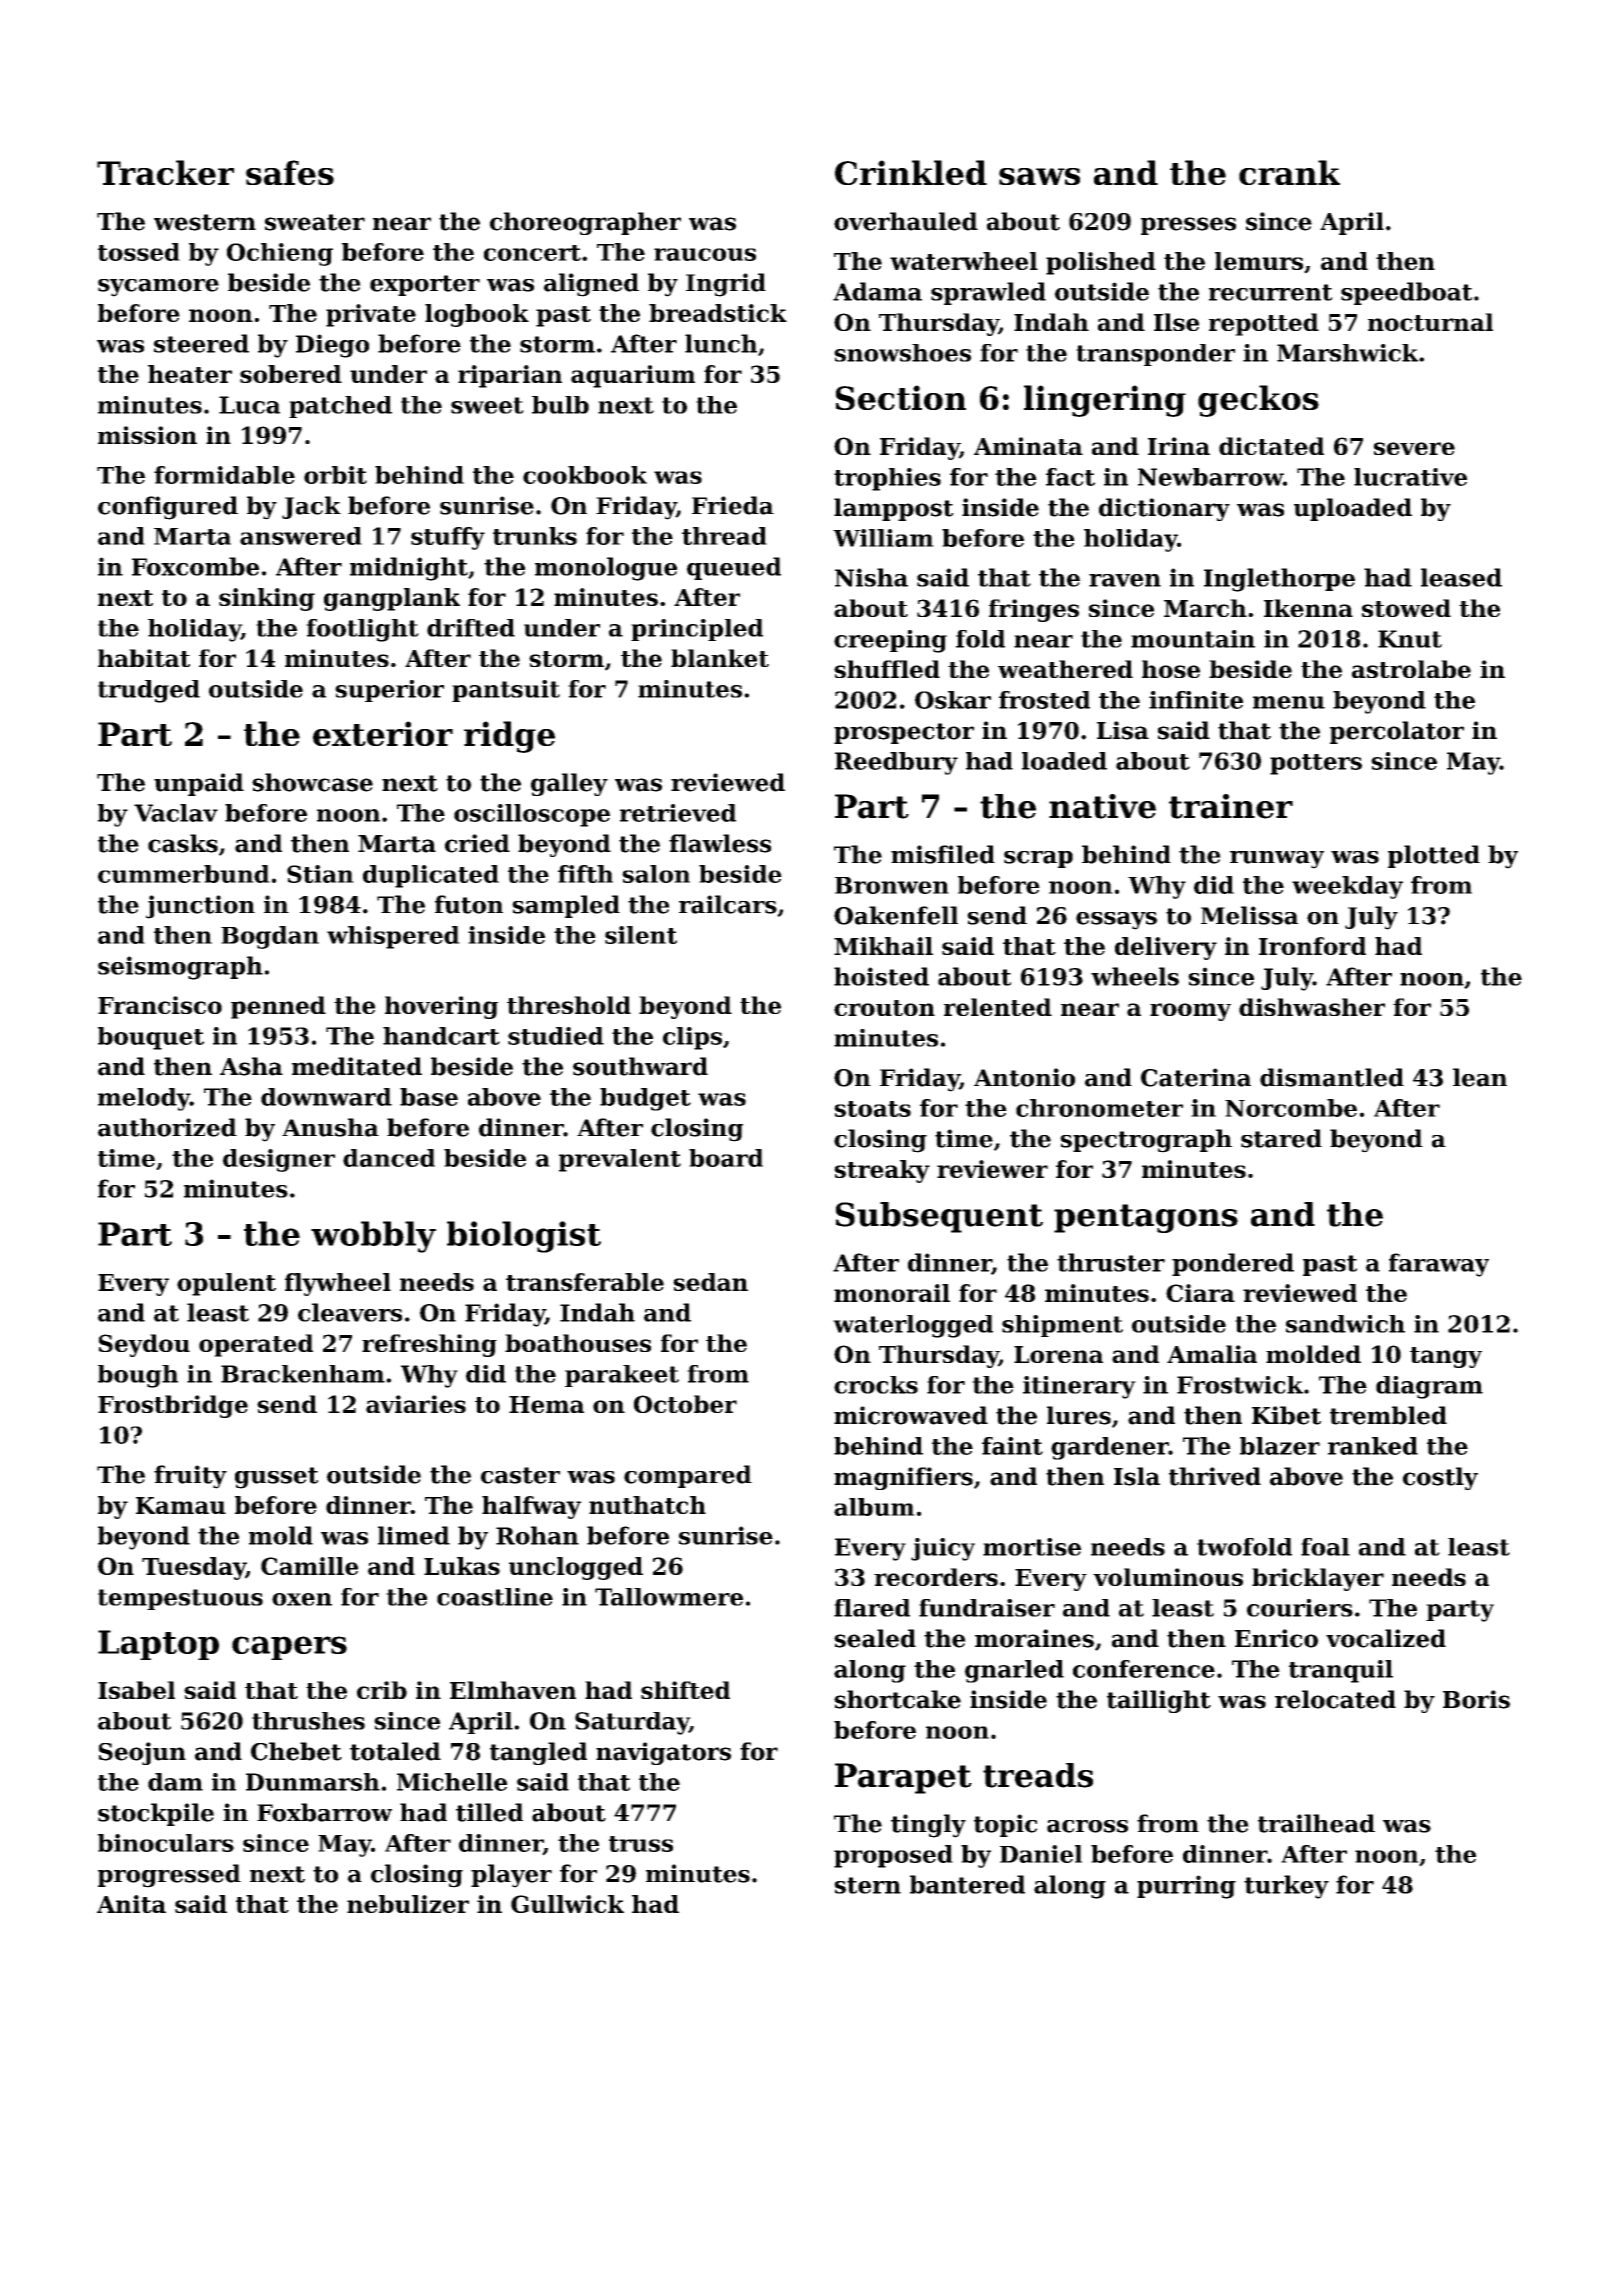 The width and height of the document is (1620, 2292). What do you see at coordinates (911, 172) in the document?
I see `Crinkled` at bounding box center [911, 172].
